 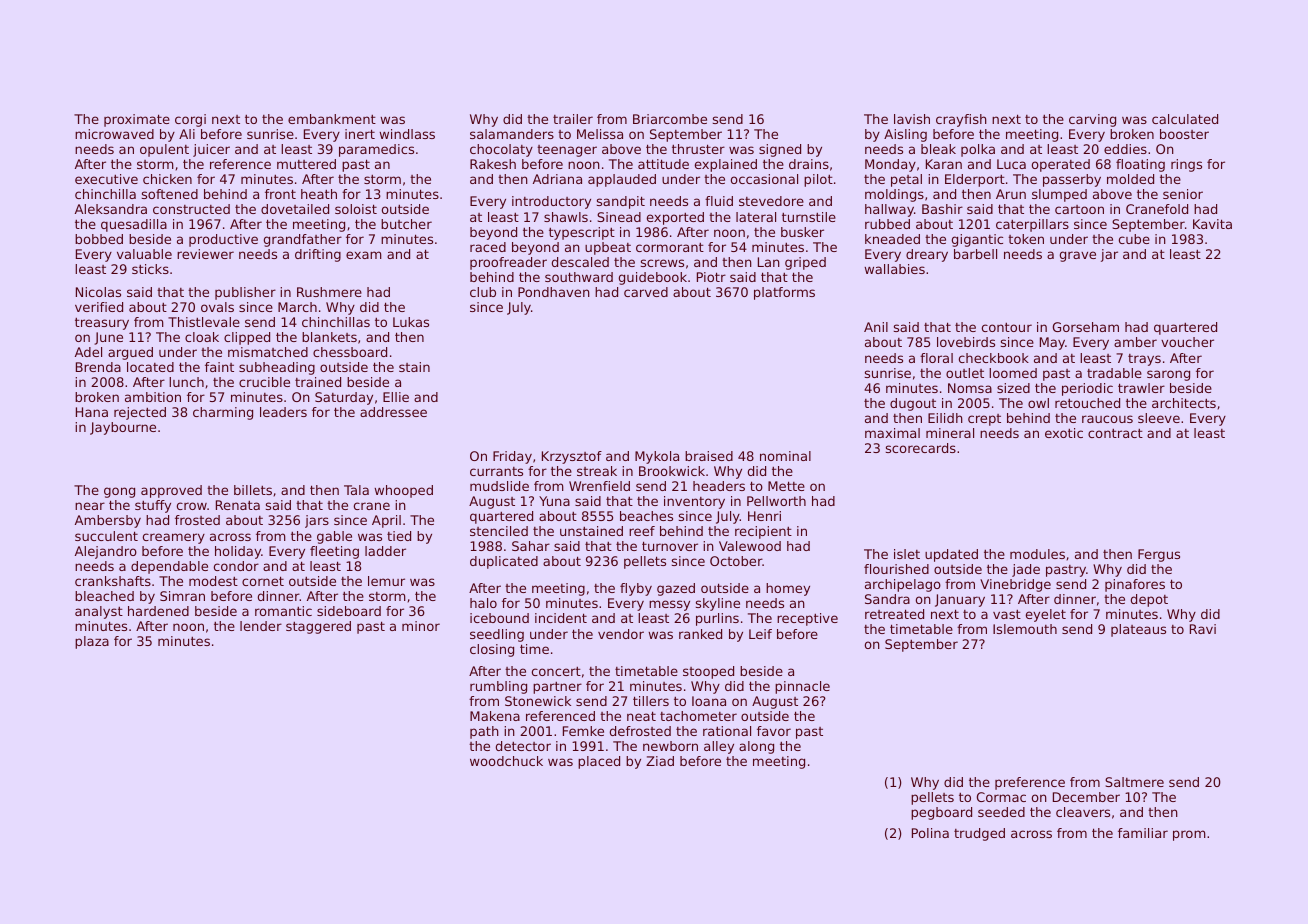 What do you see at coordinates (506, 761) in the page?
I see `woodchuck` at bounding box center [506, 761].
